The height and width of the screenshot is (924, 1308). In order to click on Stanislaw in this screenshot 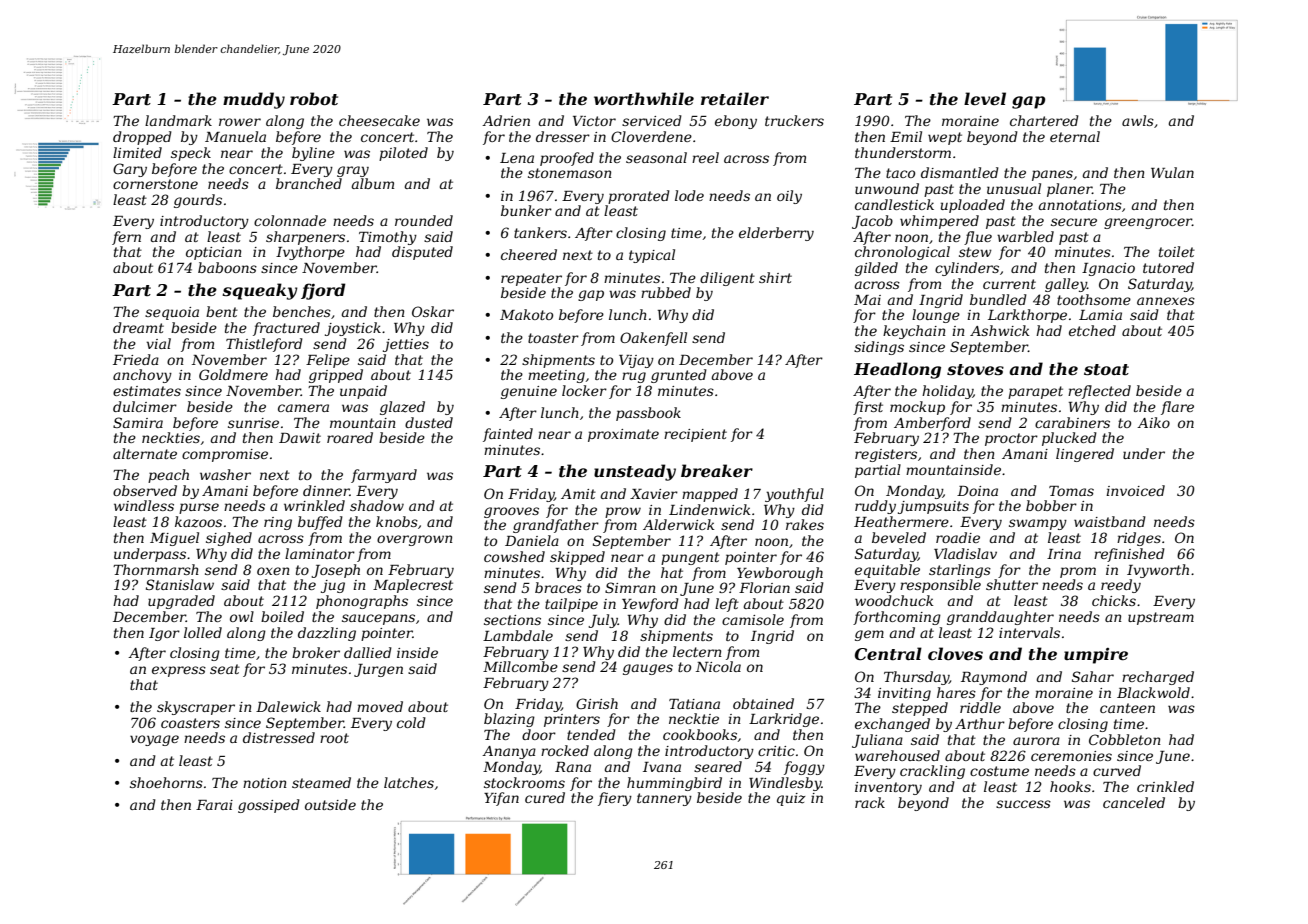, I will do `click(180, 584)`.
